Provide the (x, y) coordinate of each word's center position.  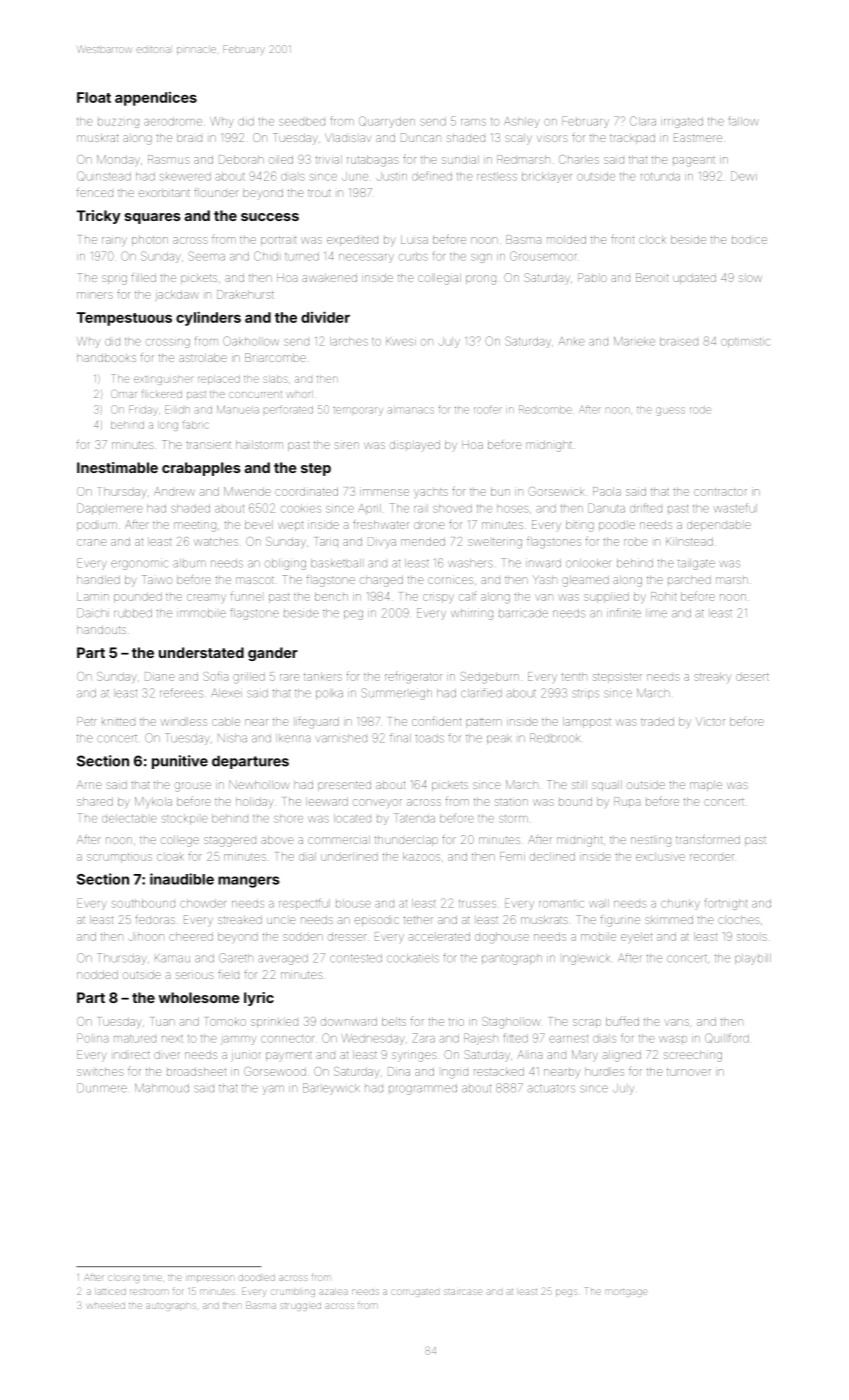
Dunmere (102, 1088)
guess (670, 411)
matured (135, 1039)
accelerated (439, 936)
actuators (551, 1088)
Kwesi (401, 341)
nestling (651, 841)
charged (381, 581)
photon (150, 240)
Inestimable (117, 467)
